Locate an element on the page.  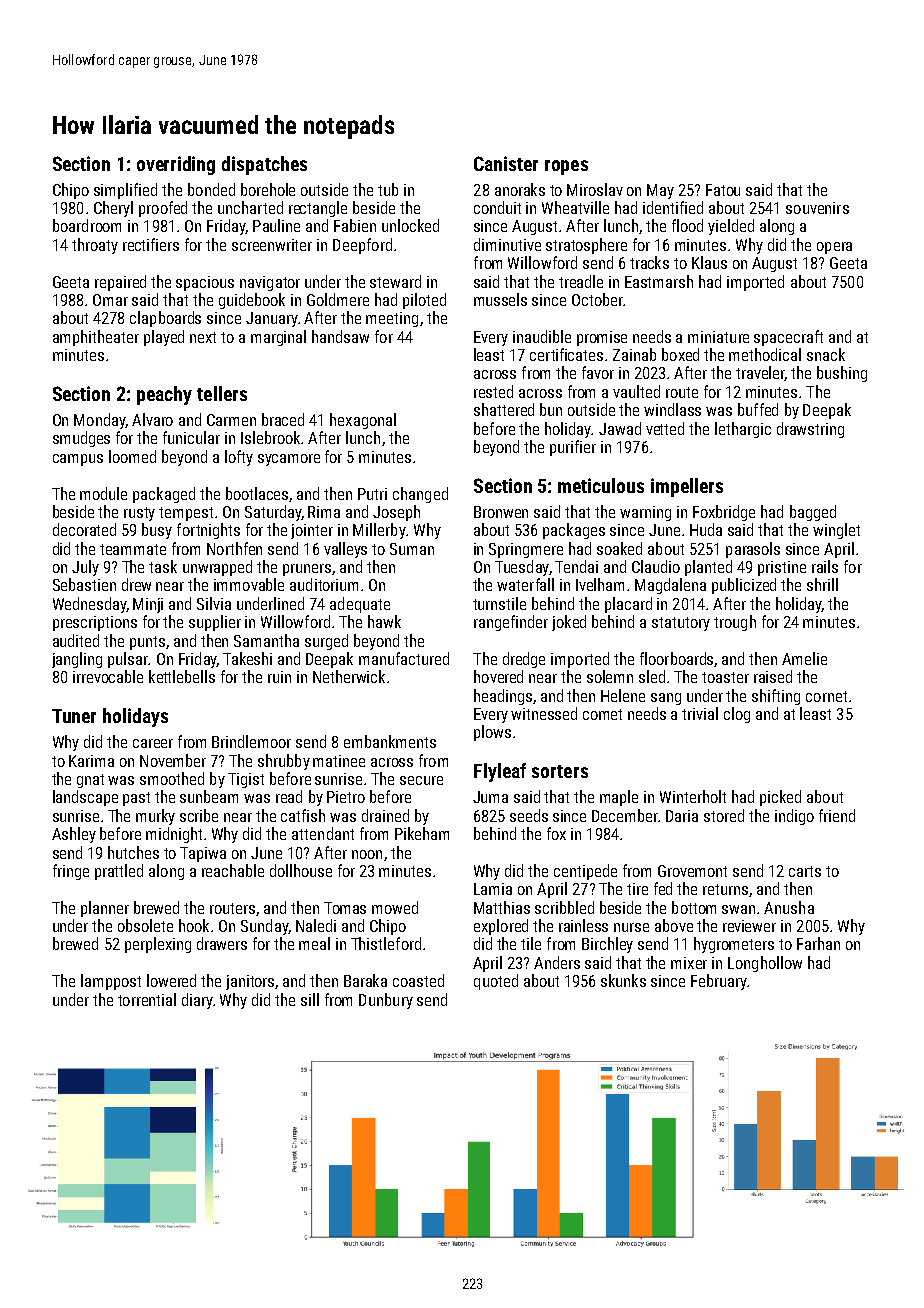
friend is located at coordinates (837, 815).
